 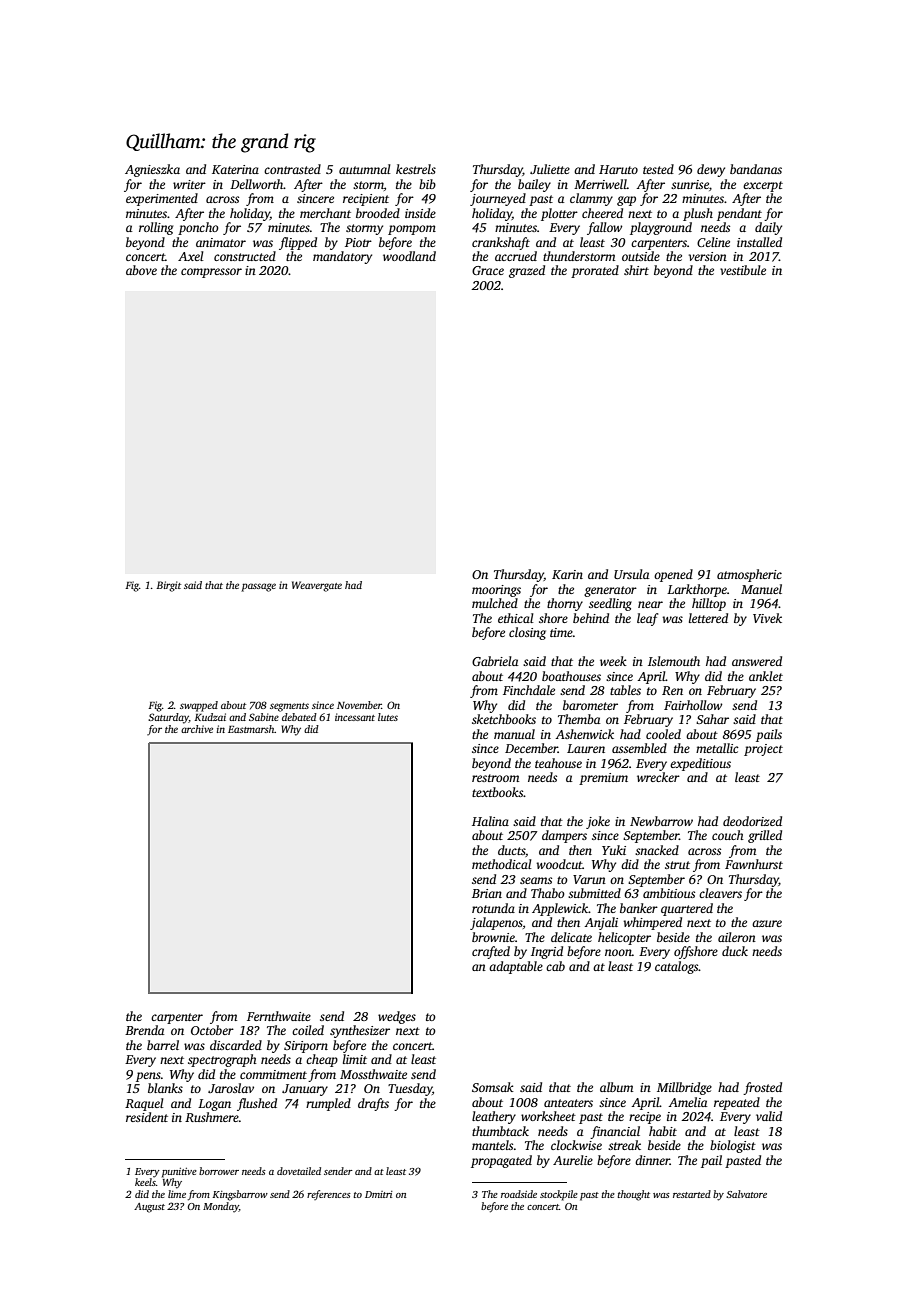 What do you see at coordinates (388, 717) in the document?
I see `lutes` at bounding box center [388, 717].
